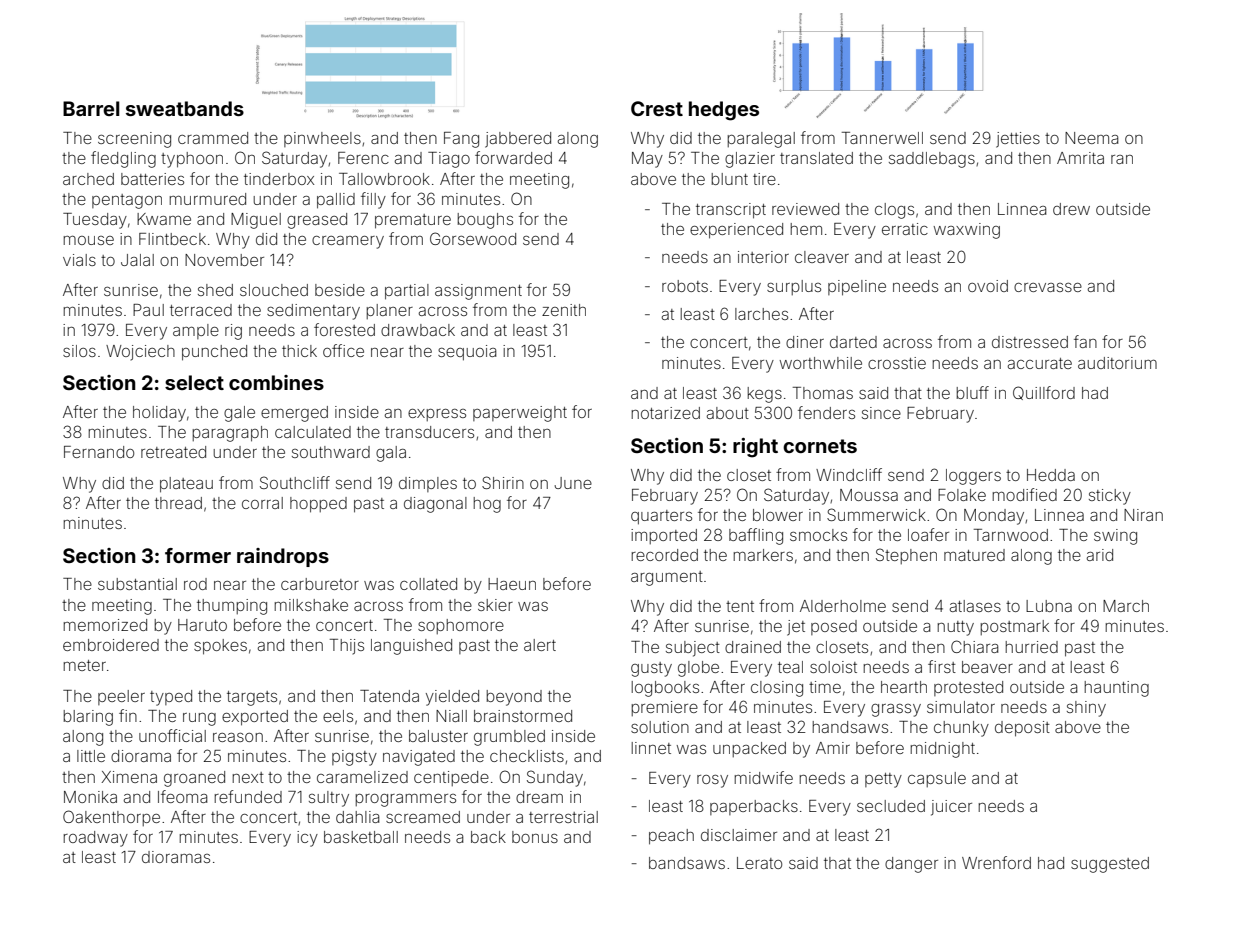 Image resolution: width=1233 pixels, height=952 pixels. What do you see at coordinates (973, 477) in the image?
I see `loggers` at bounding box center [973, 477].
